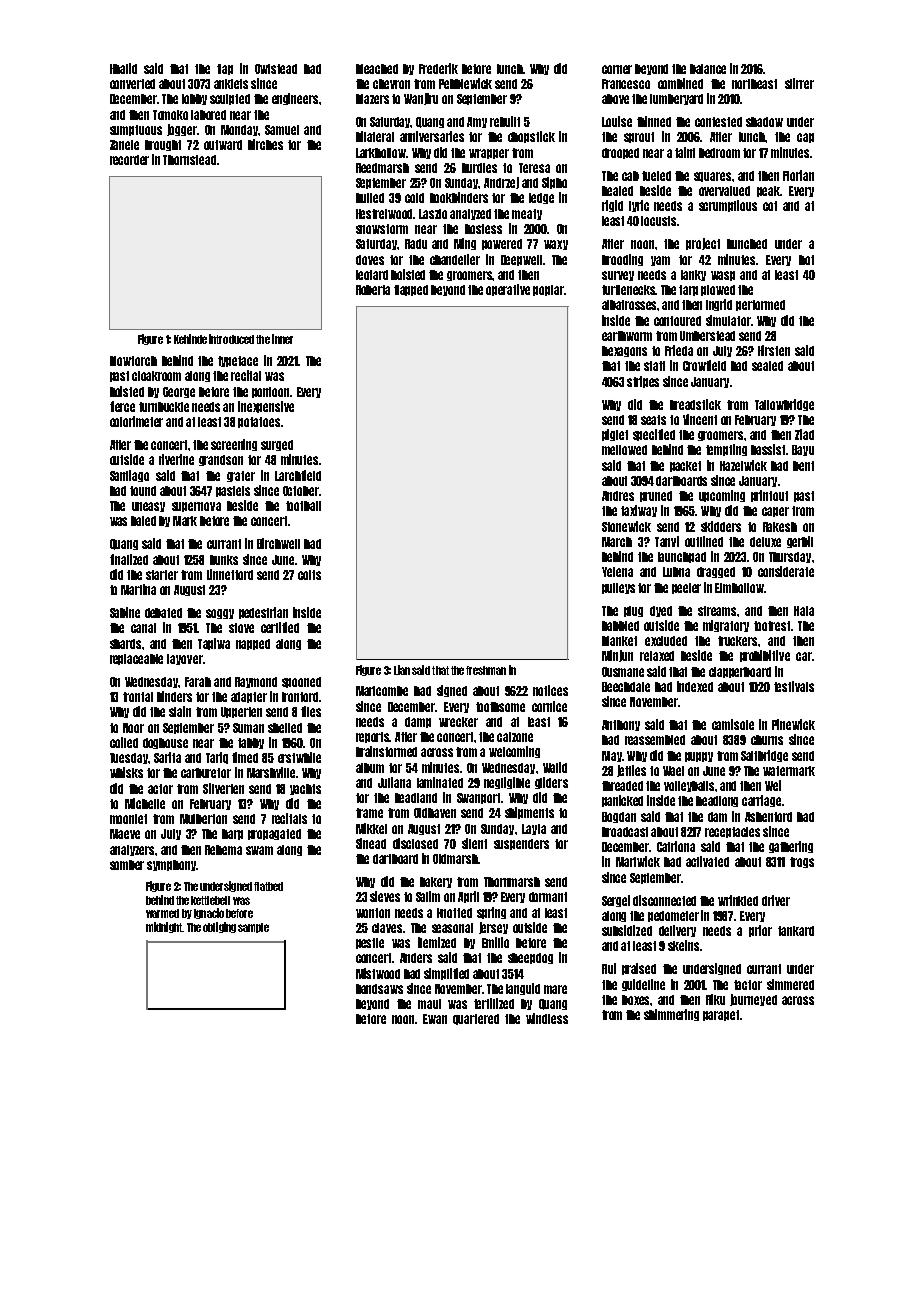 The width and height of the image is (924, 1308). What do you see at coordinates (512, 882) in the image?
I see `Thornmarsh` at bounding box center [512, 882].
